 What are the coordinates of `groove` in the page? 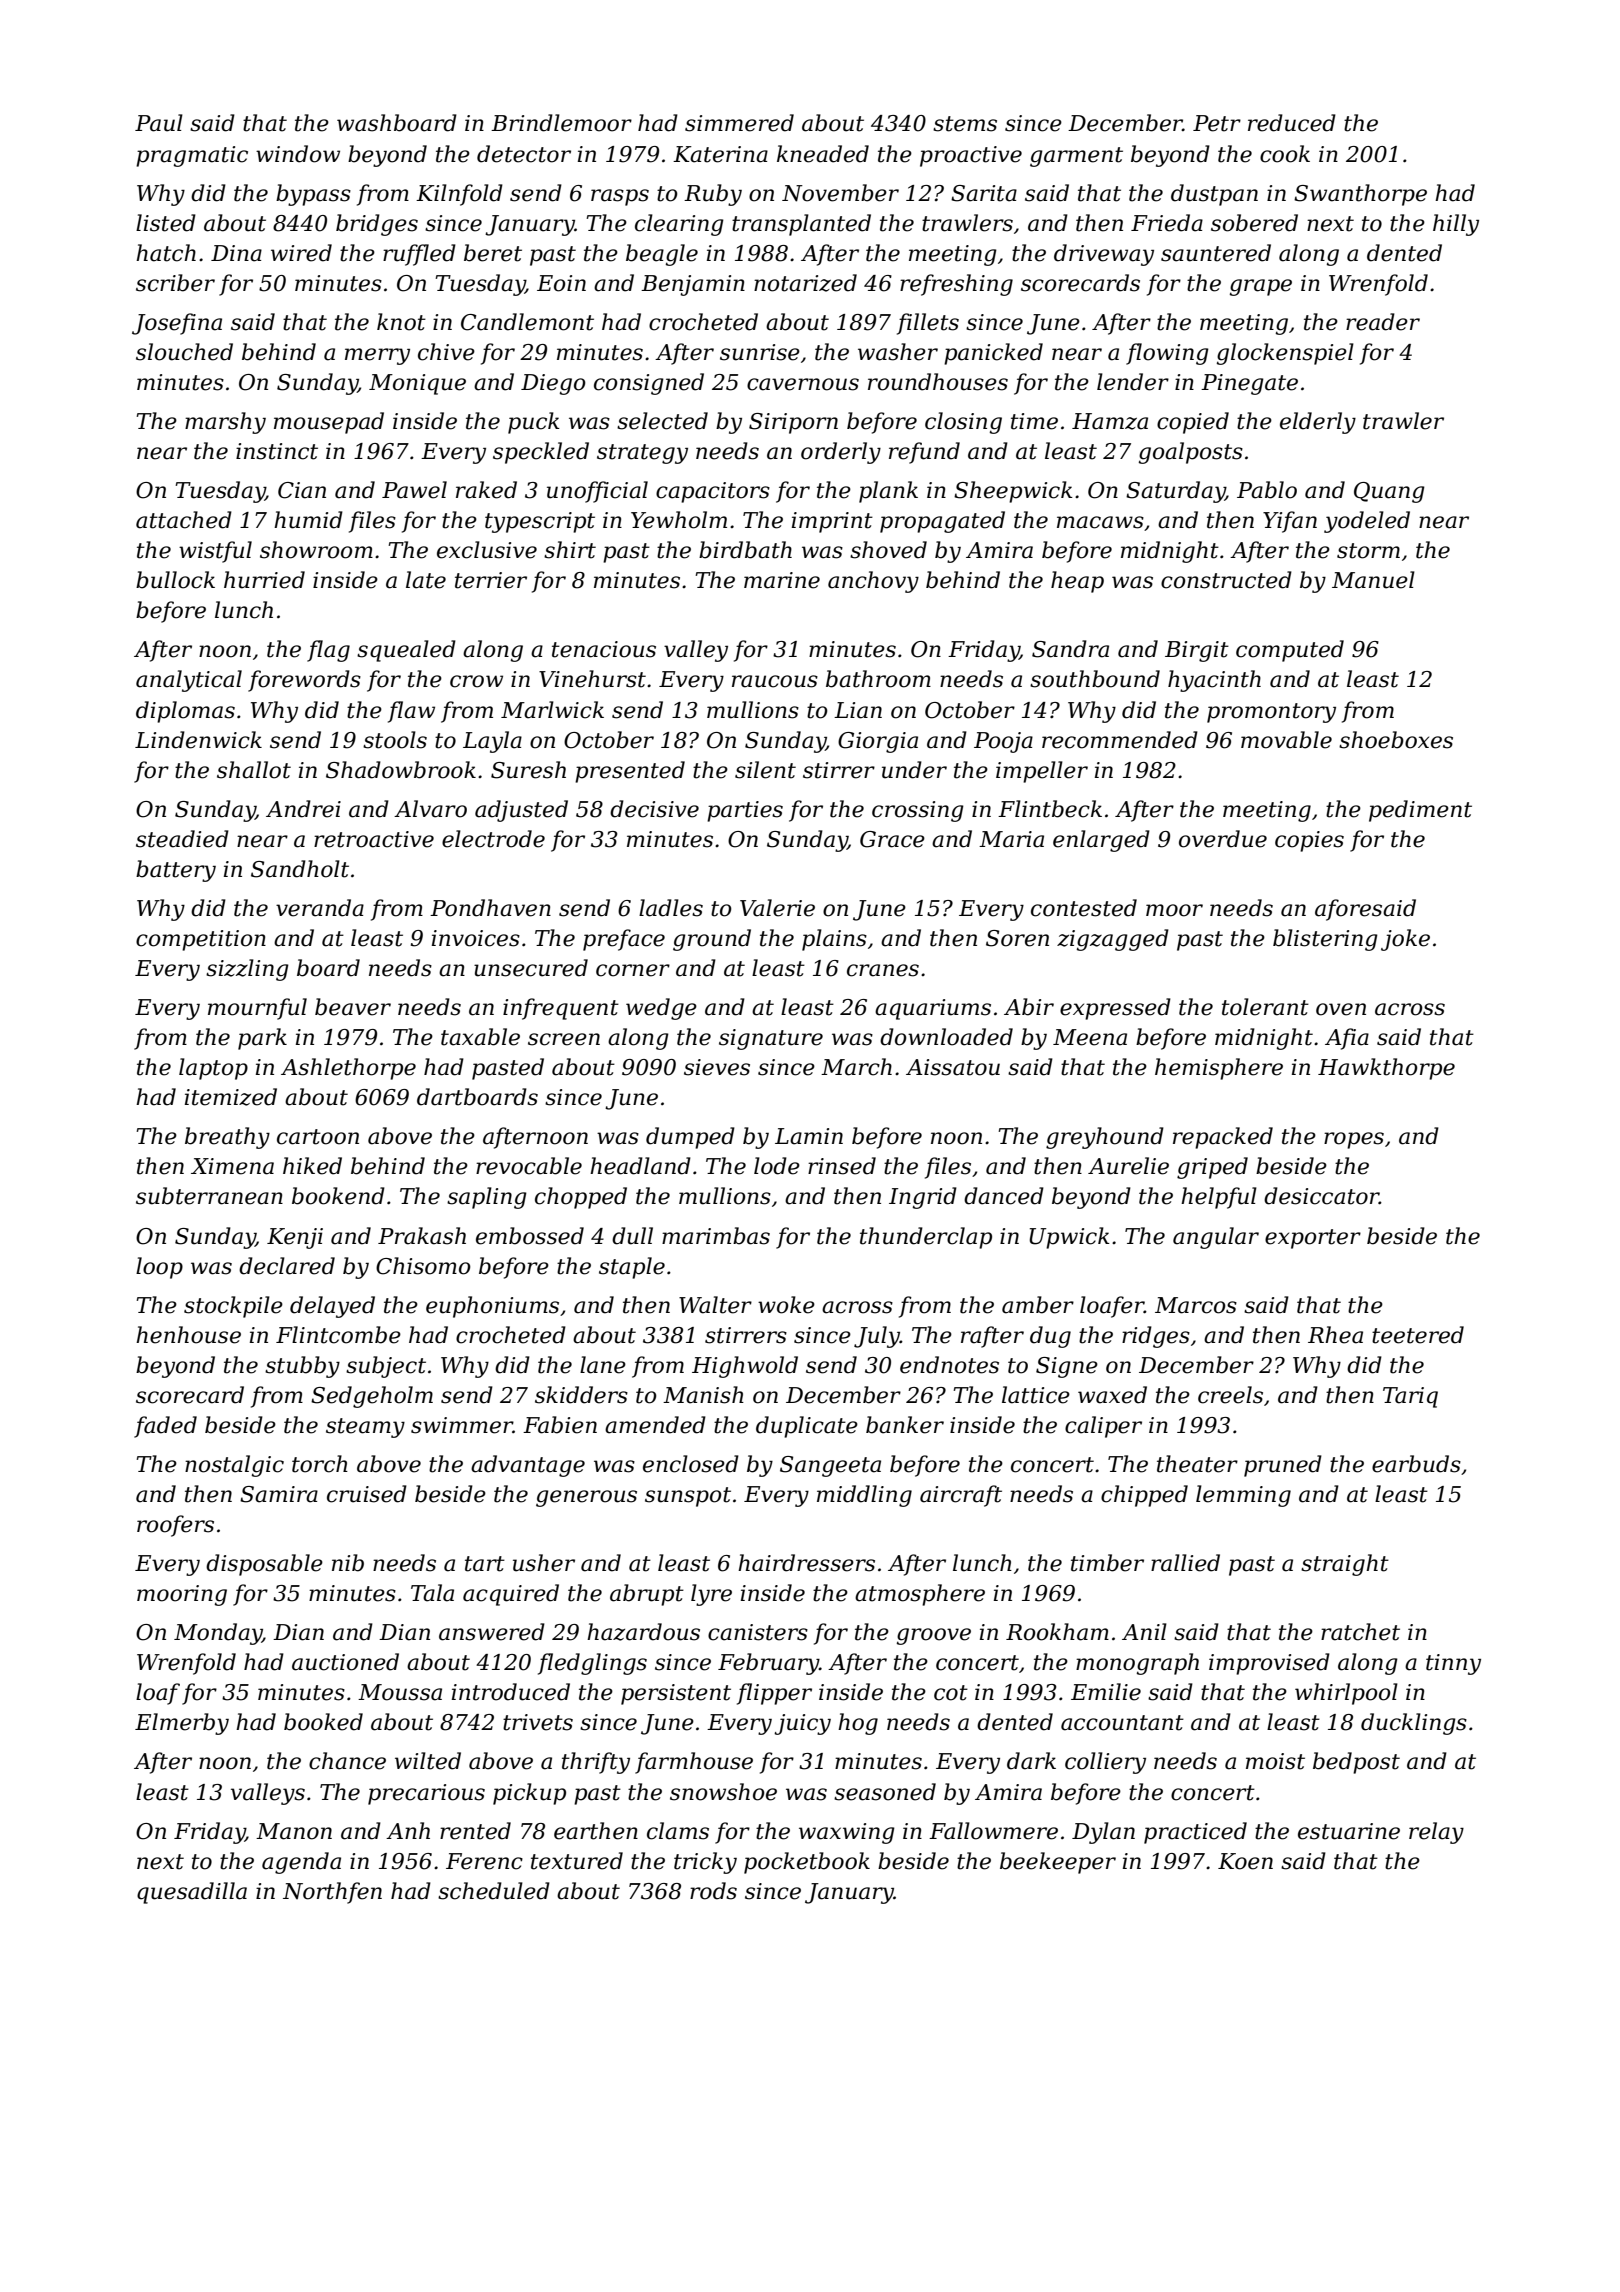 It's located at (934, 1636).
